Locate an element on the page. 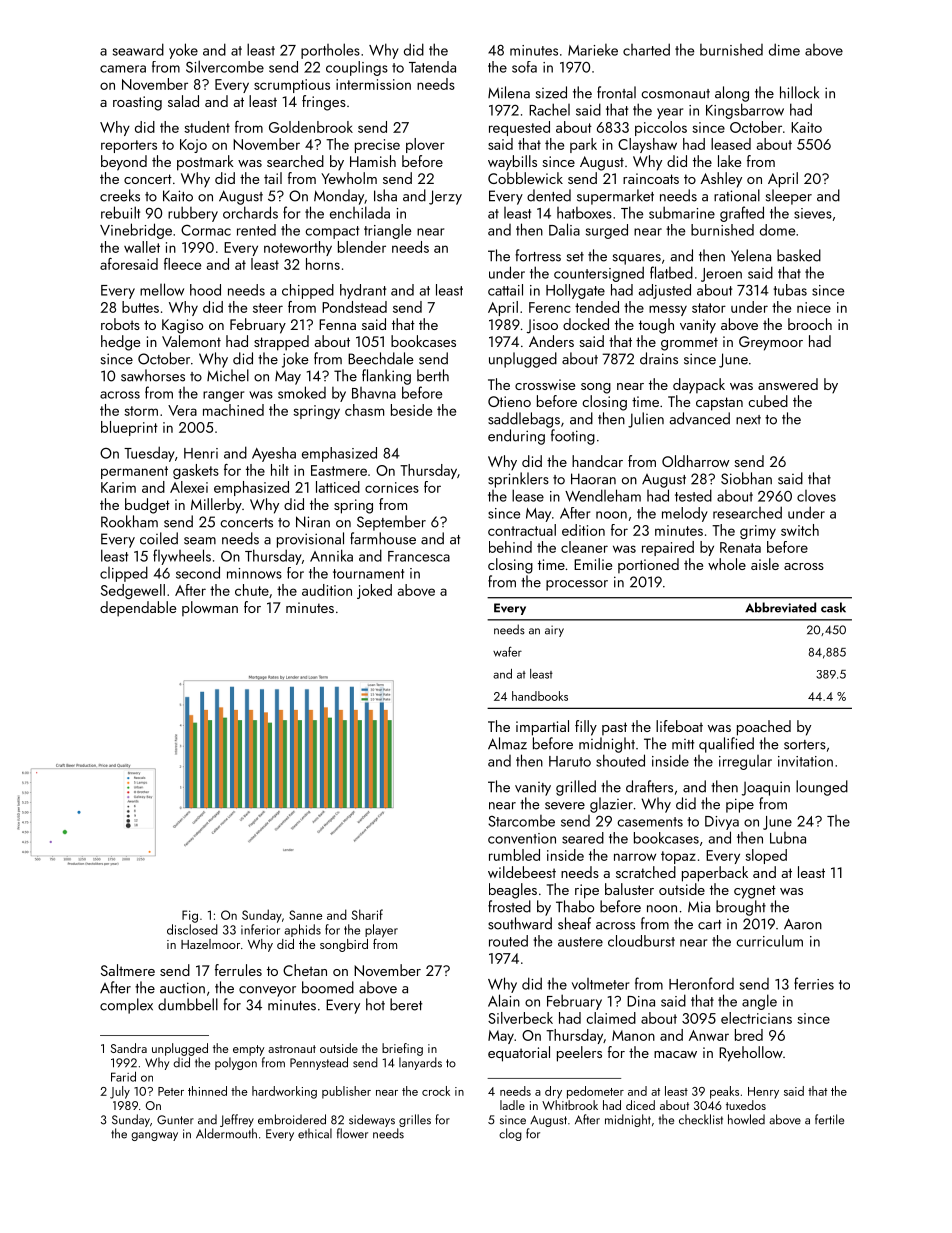 The width and height of the page is (952, 1233). cask is located at coordinates (833, 607).
